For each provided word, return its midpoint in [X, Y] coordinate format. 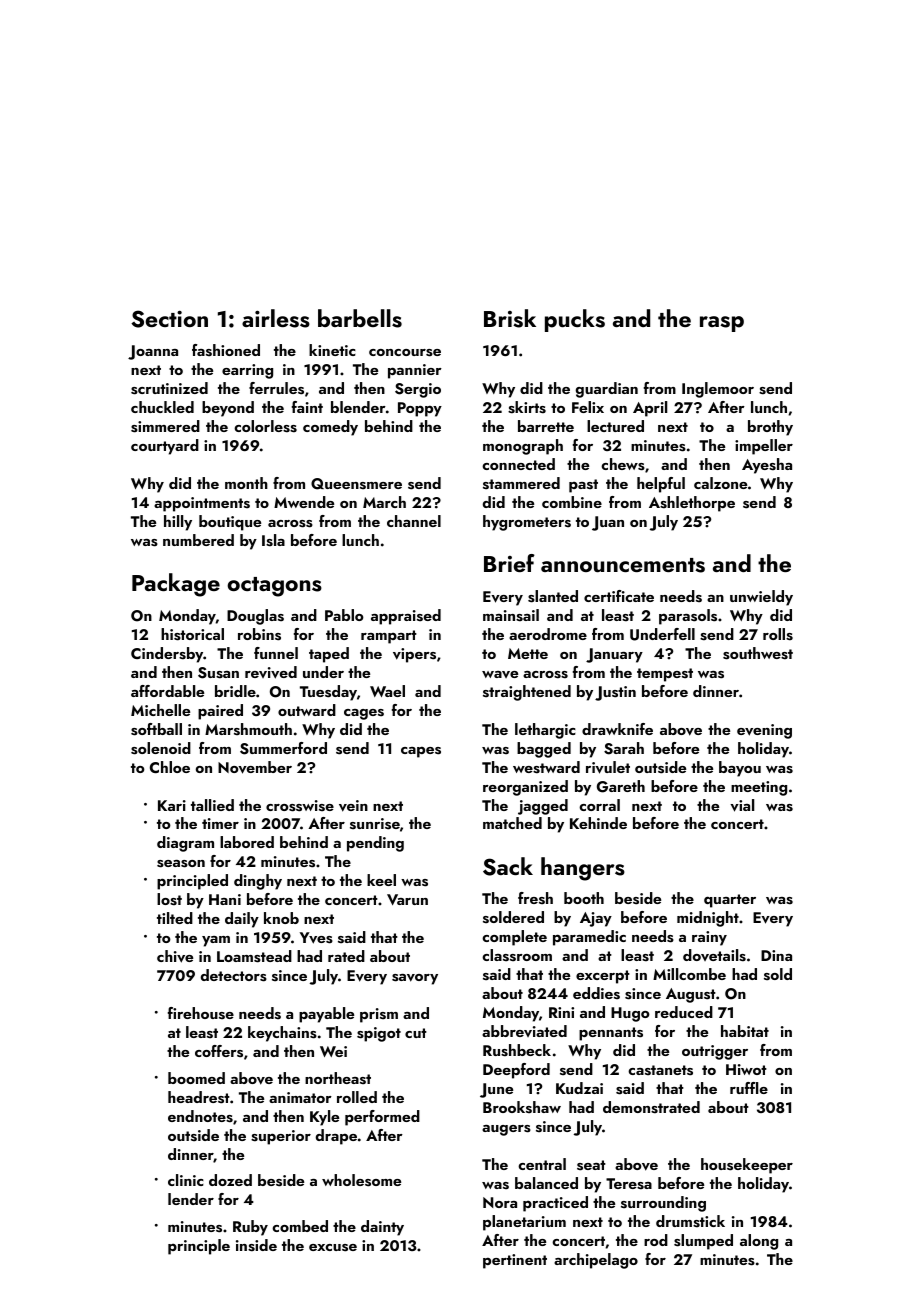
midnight [708, 919]
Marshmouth [248, 729]
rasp [722, 324]
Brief [509, 563]
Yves [316, 938]
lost [169, 899]
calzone [720, 483]
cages [364, 714]
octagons [274, 587]
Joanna [153, 352]
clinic [186, 1180]
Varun [407, 899]
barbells [360, 318]
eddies [596, 993]
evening [764, 731]
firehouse [201, 1013]
